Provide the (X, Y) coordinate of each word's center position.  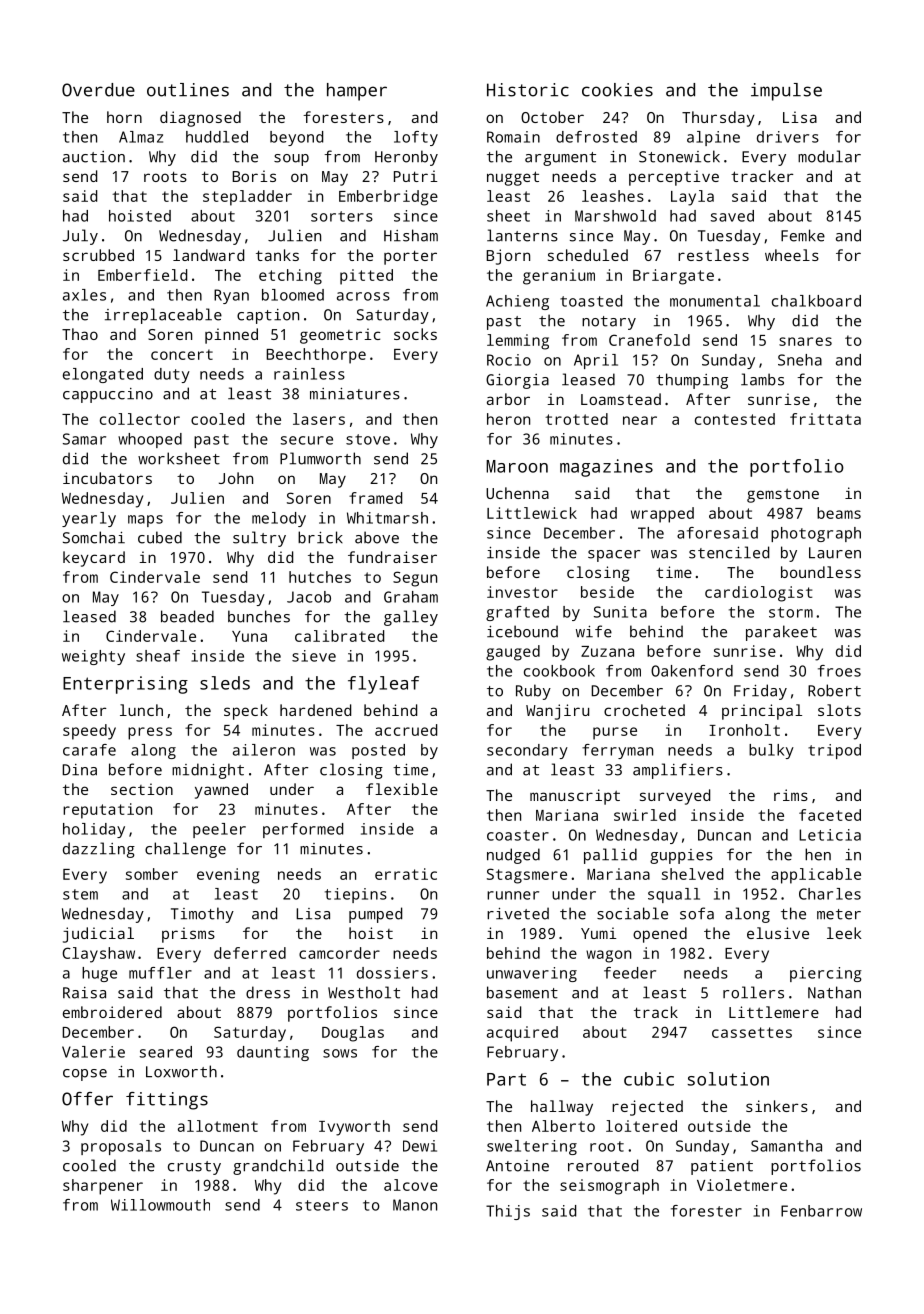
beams (839, 513)
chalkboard (816, 301)
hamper (357, 92)
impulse (786, 92)
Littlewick (532, 513)
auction (94, 157)
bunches (259, 616)
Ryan (231, 296)
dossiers (392, 973)
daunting (273, 1053)
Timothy (202, 915)
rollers (753, 992)
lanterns (522, 235)
